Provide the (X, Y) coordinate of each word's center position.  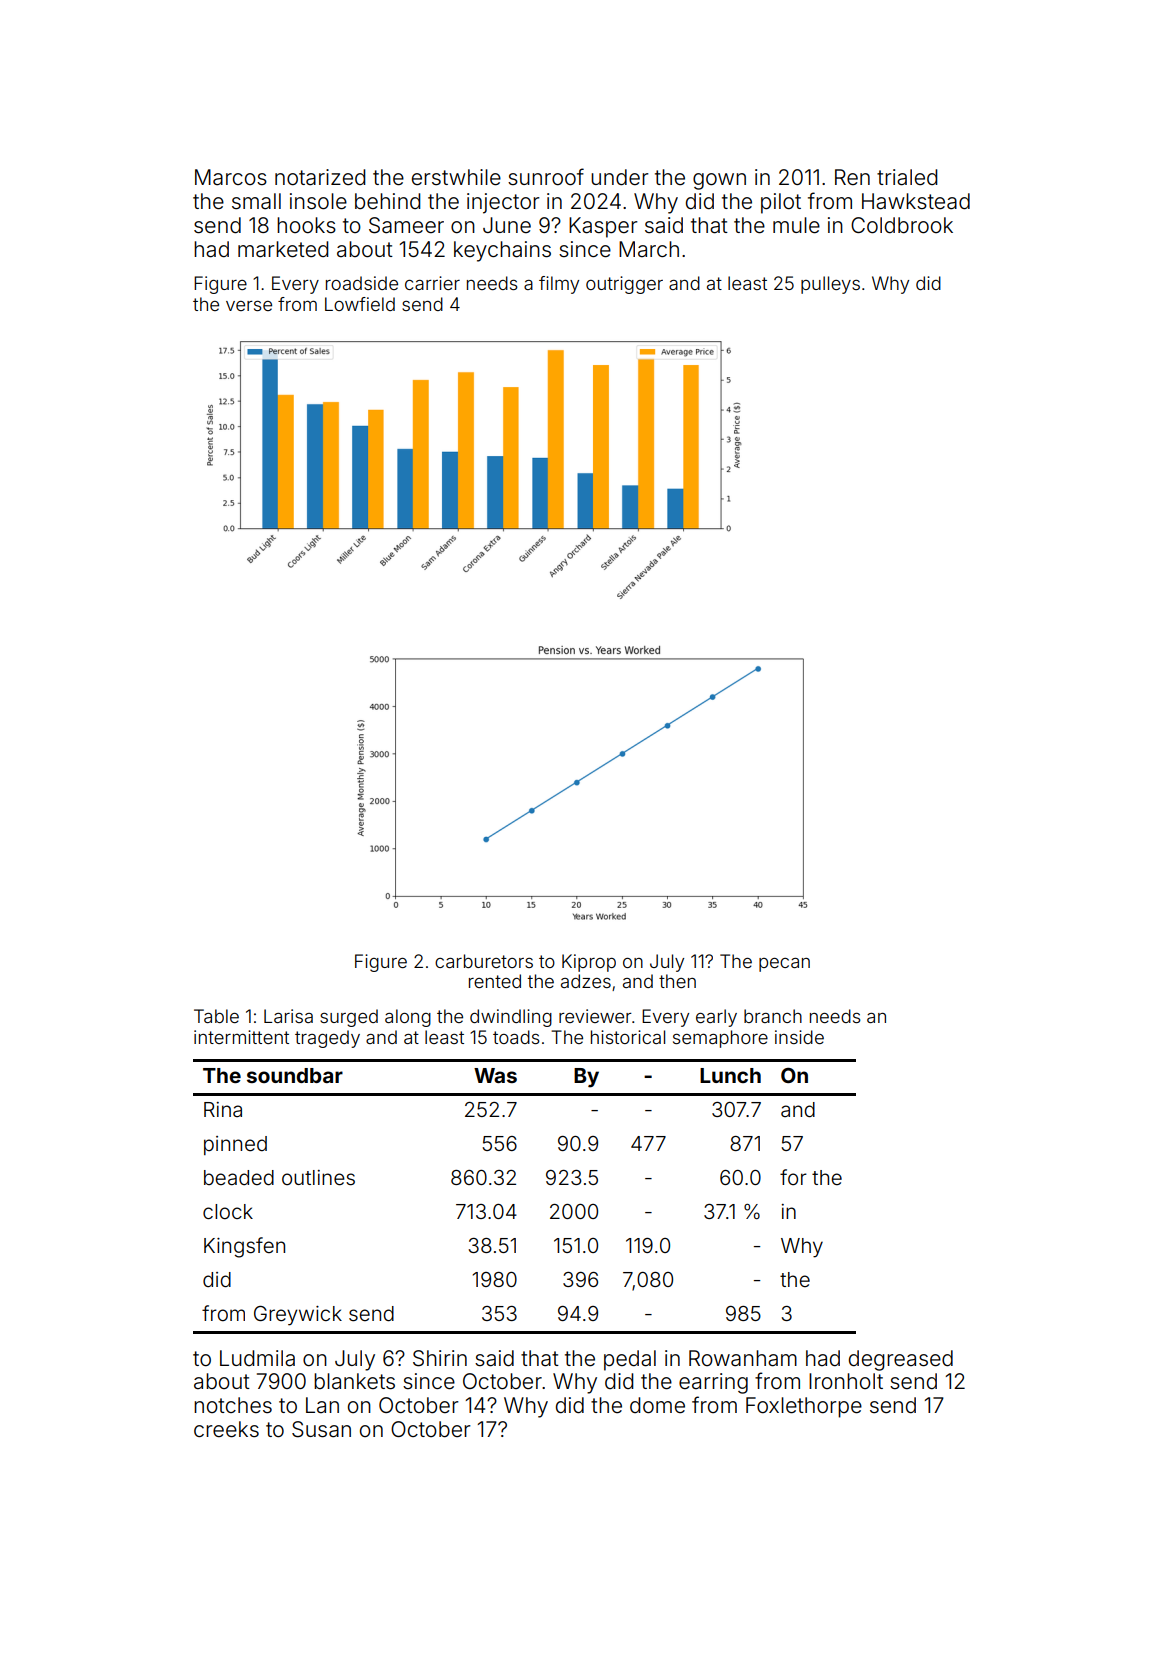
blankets (354, 1381)
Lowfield (360, 304)
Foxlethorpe (804, 1407)
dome (657, 1405)
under (620, 177)
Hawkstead (916, 201)
